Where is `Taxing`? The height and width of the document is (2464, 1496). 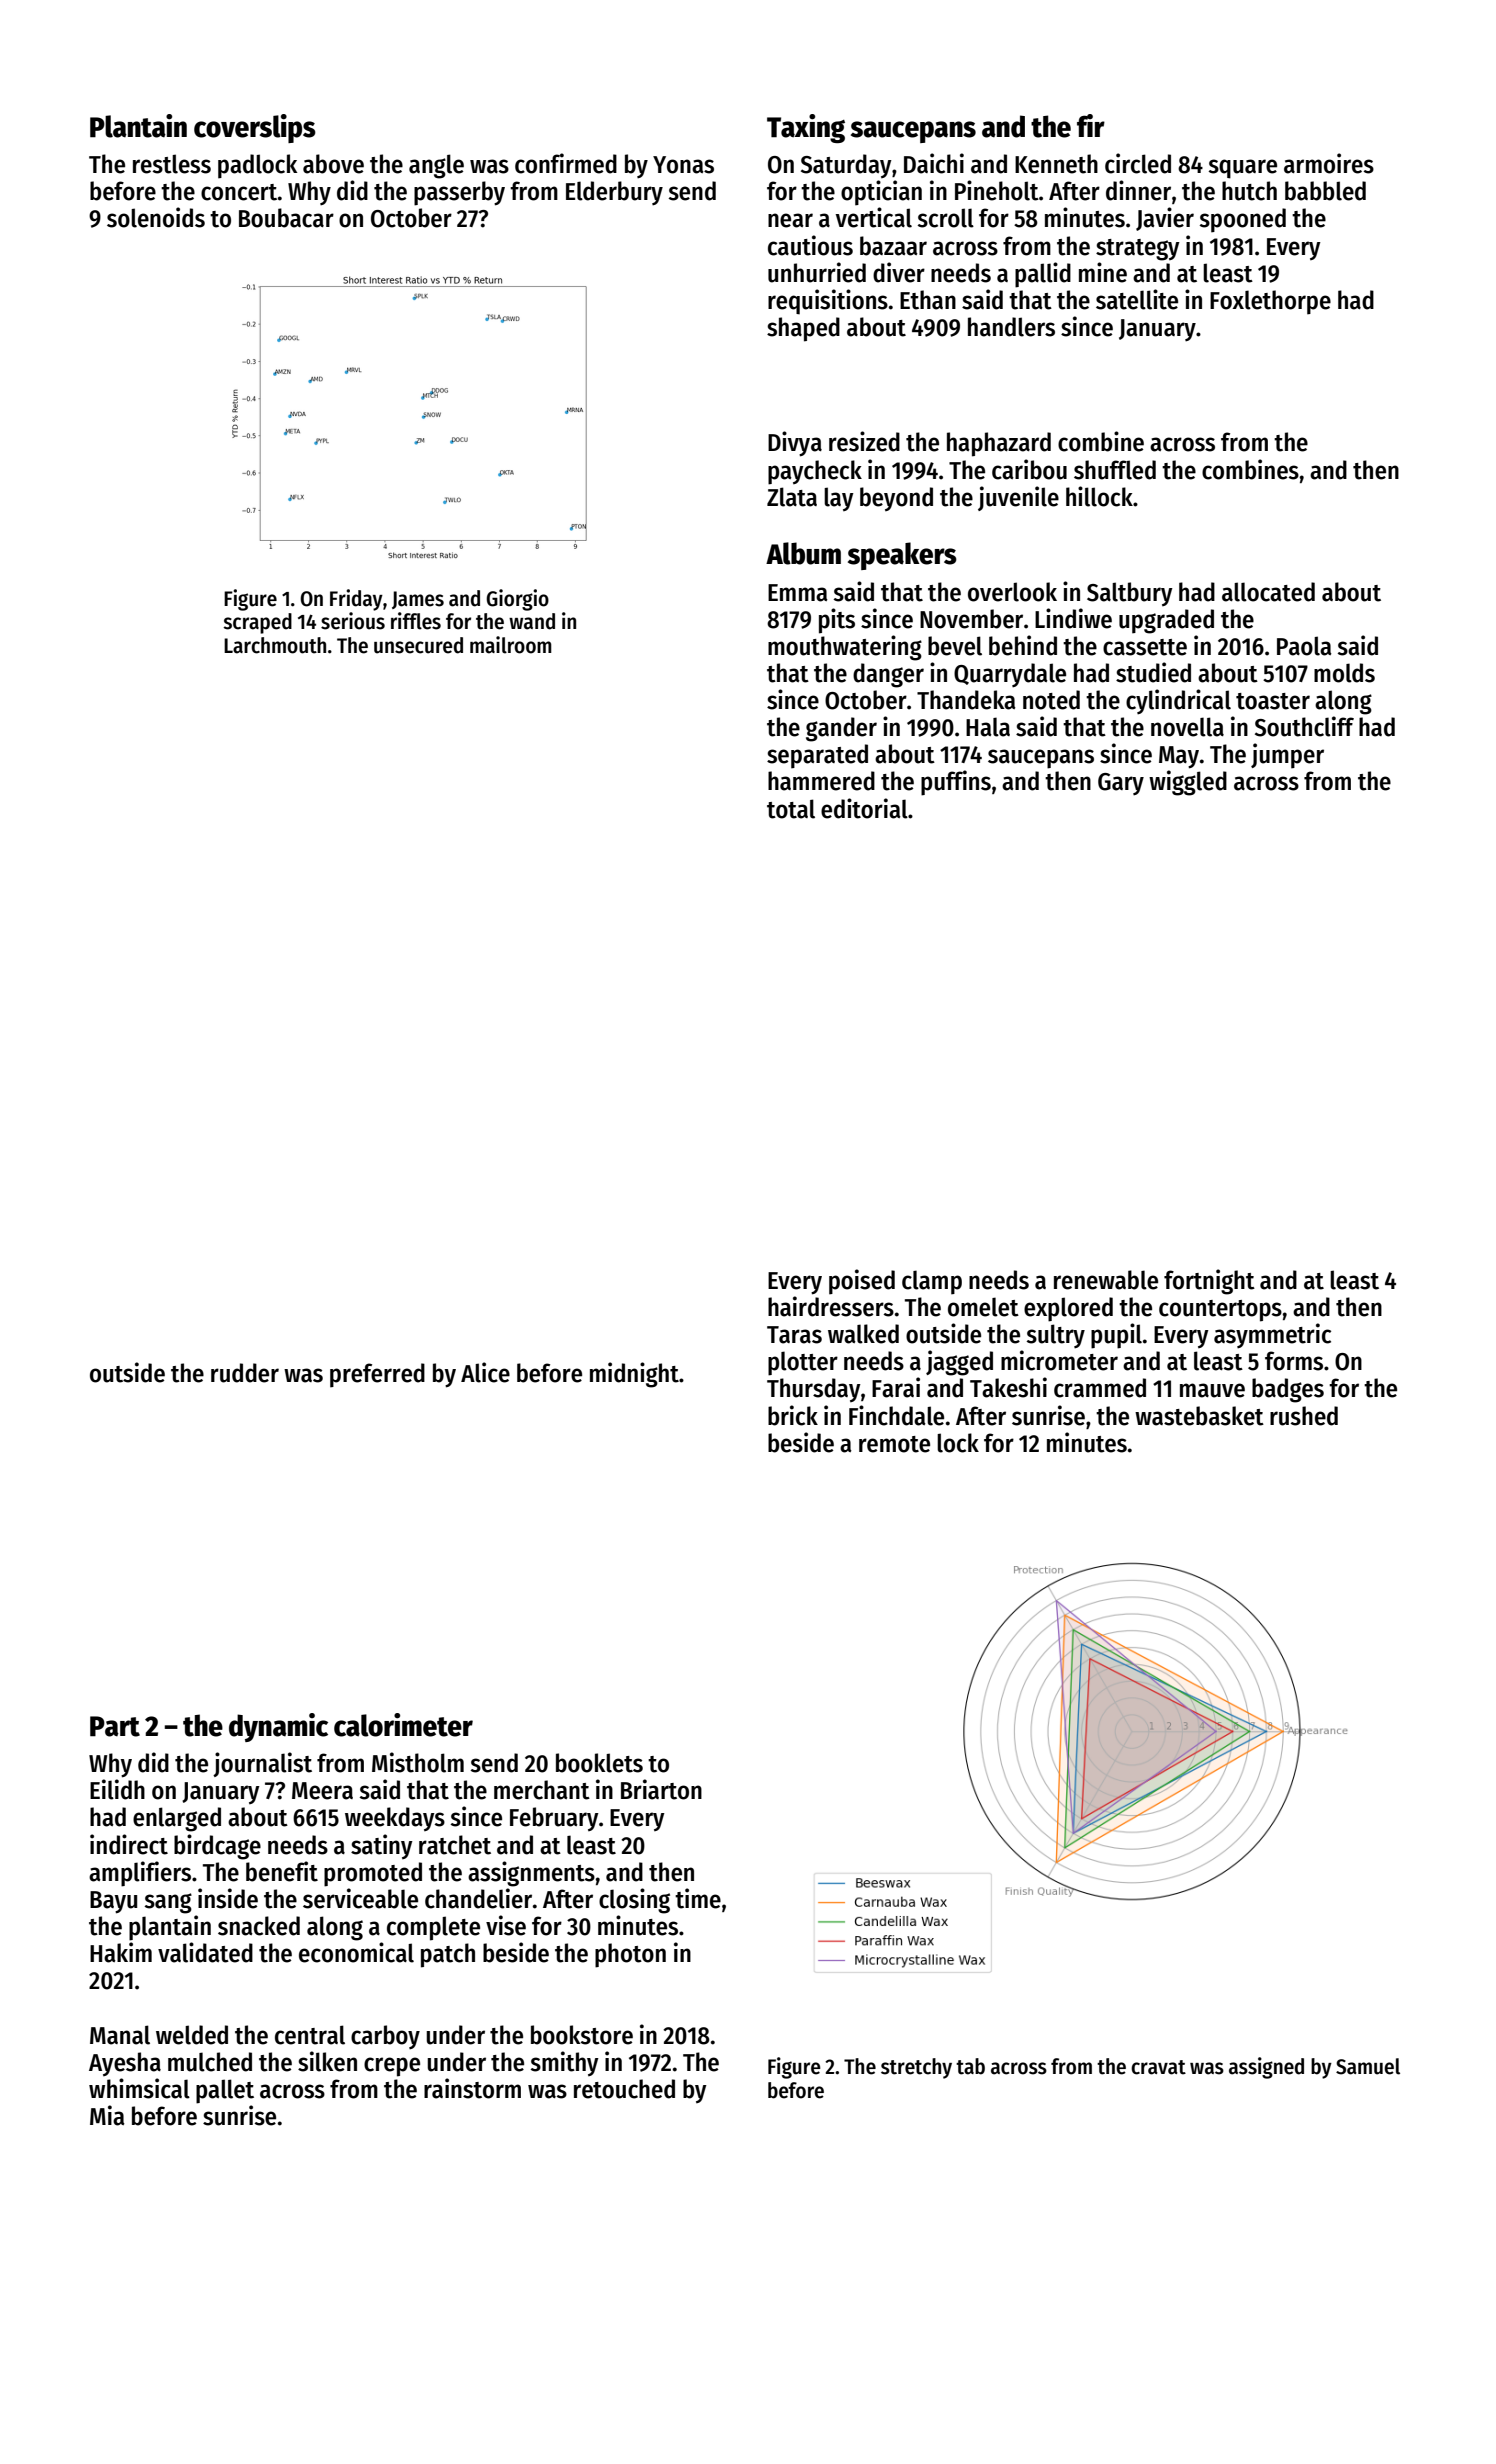 Taxing is located at coordinates (806, 128).
